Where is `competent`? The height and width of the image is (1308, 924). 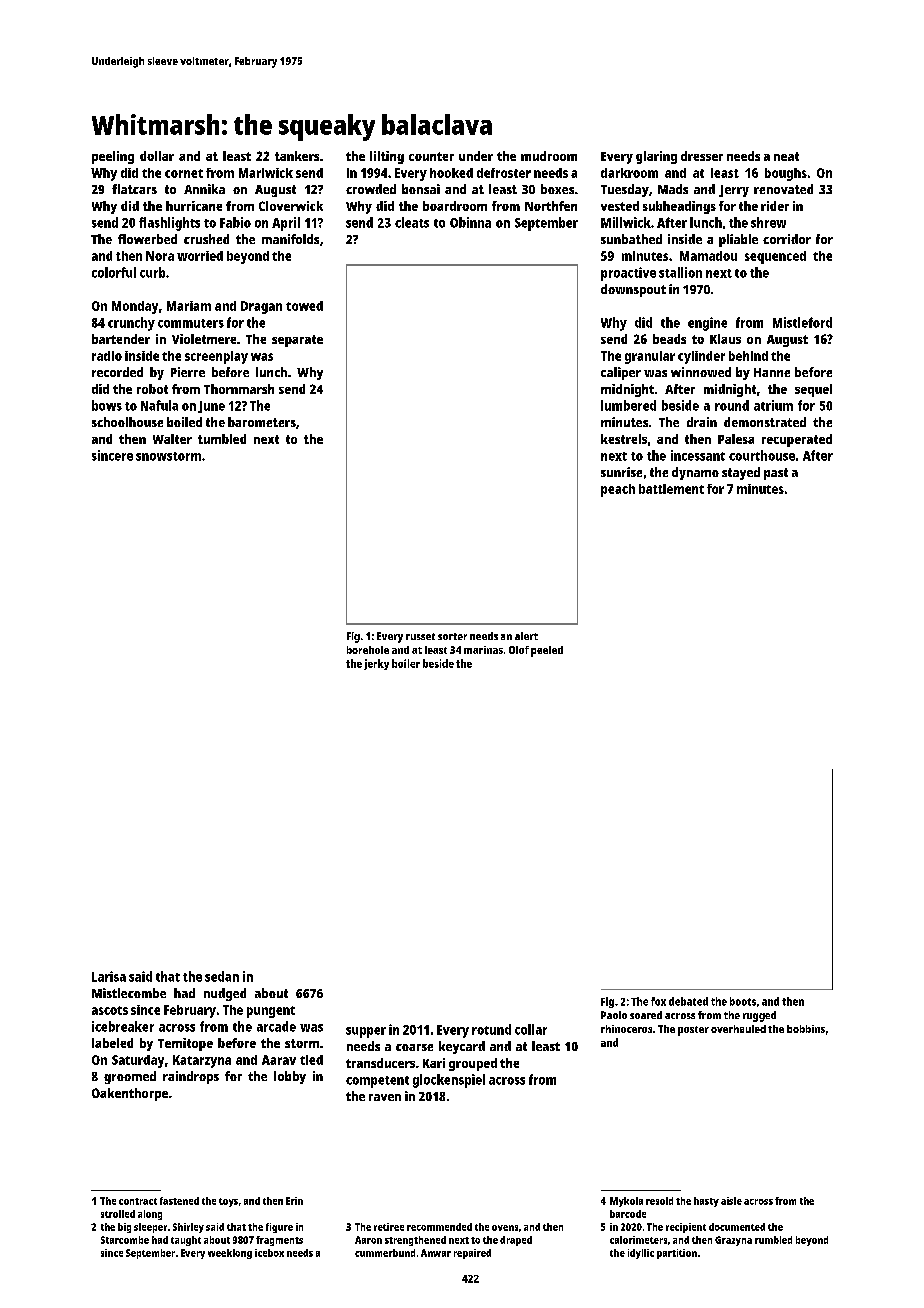 competent is located at coordinates (377, 1082).
